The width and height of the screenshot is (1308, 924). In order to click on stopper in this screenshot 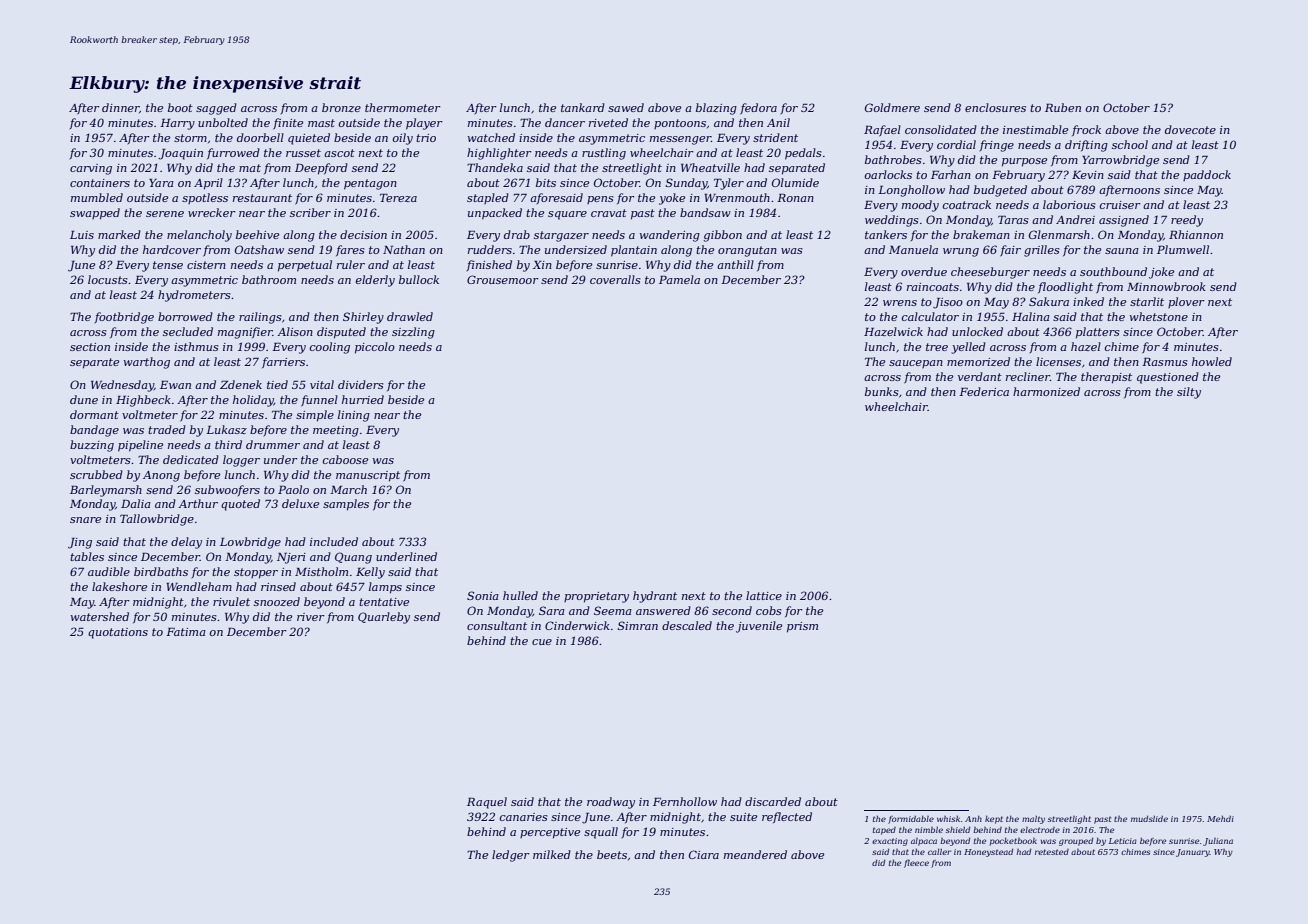, I will do `click(256, 573)`.
